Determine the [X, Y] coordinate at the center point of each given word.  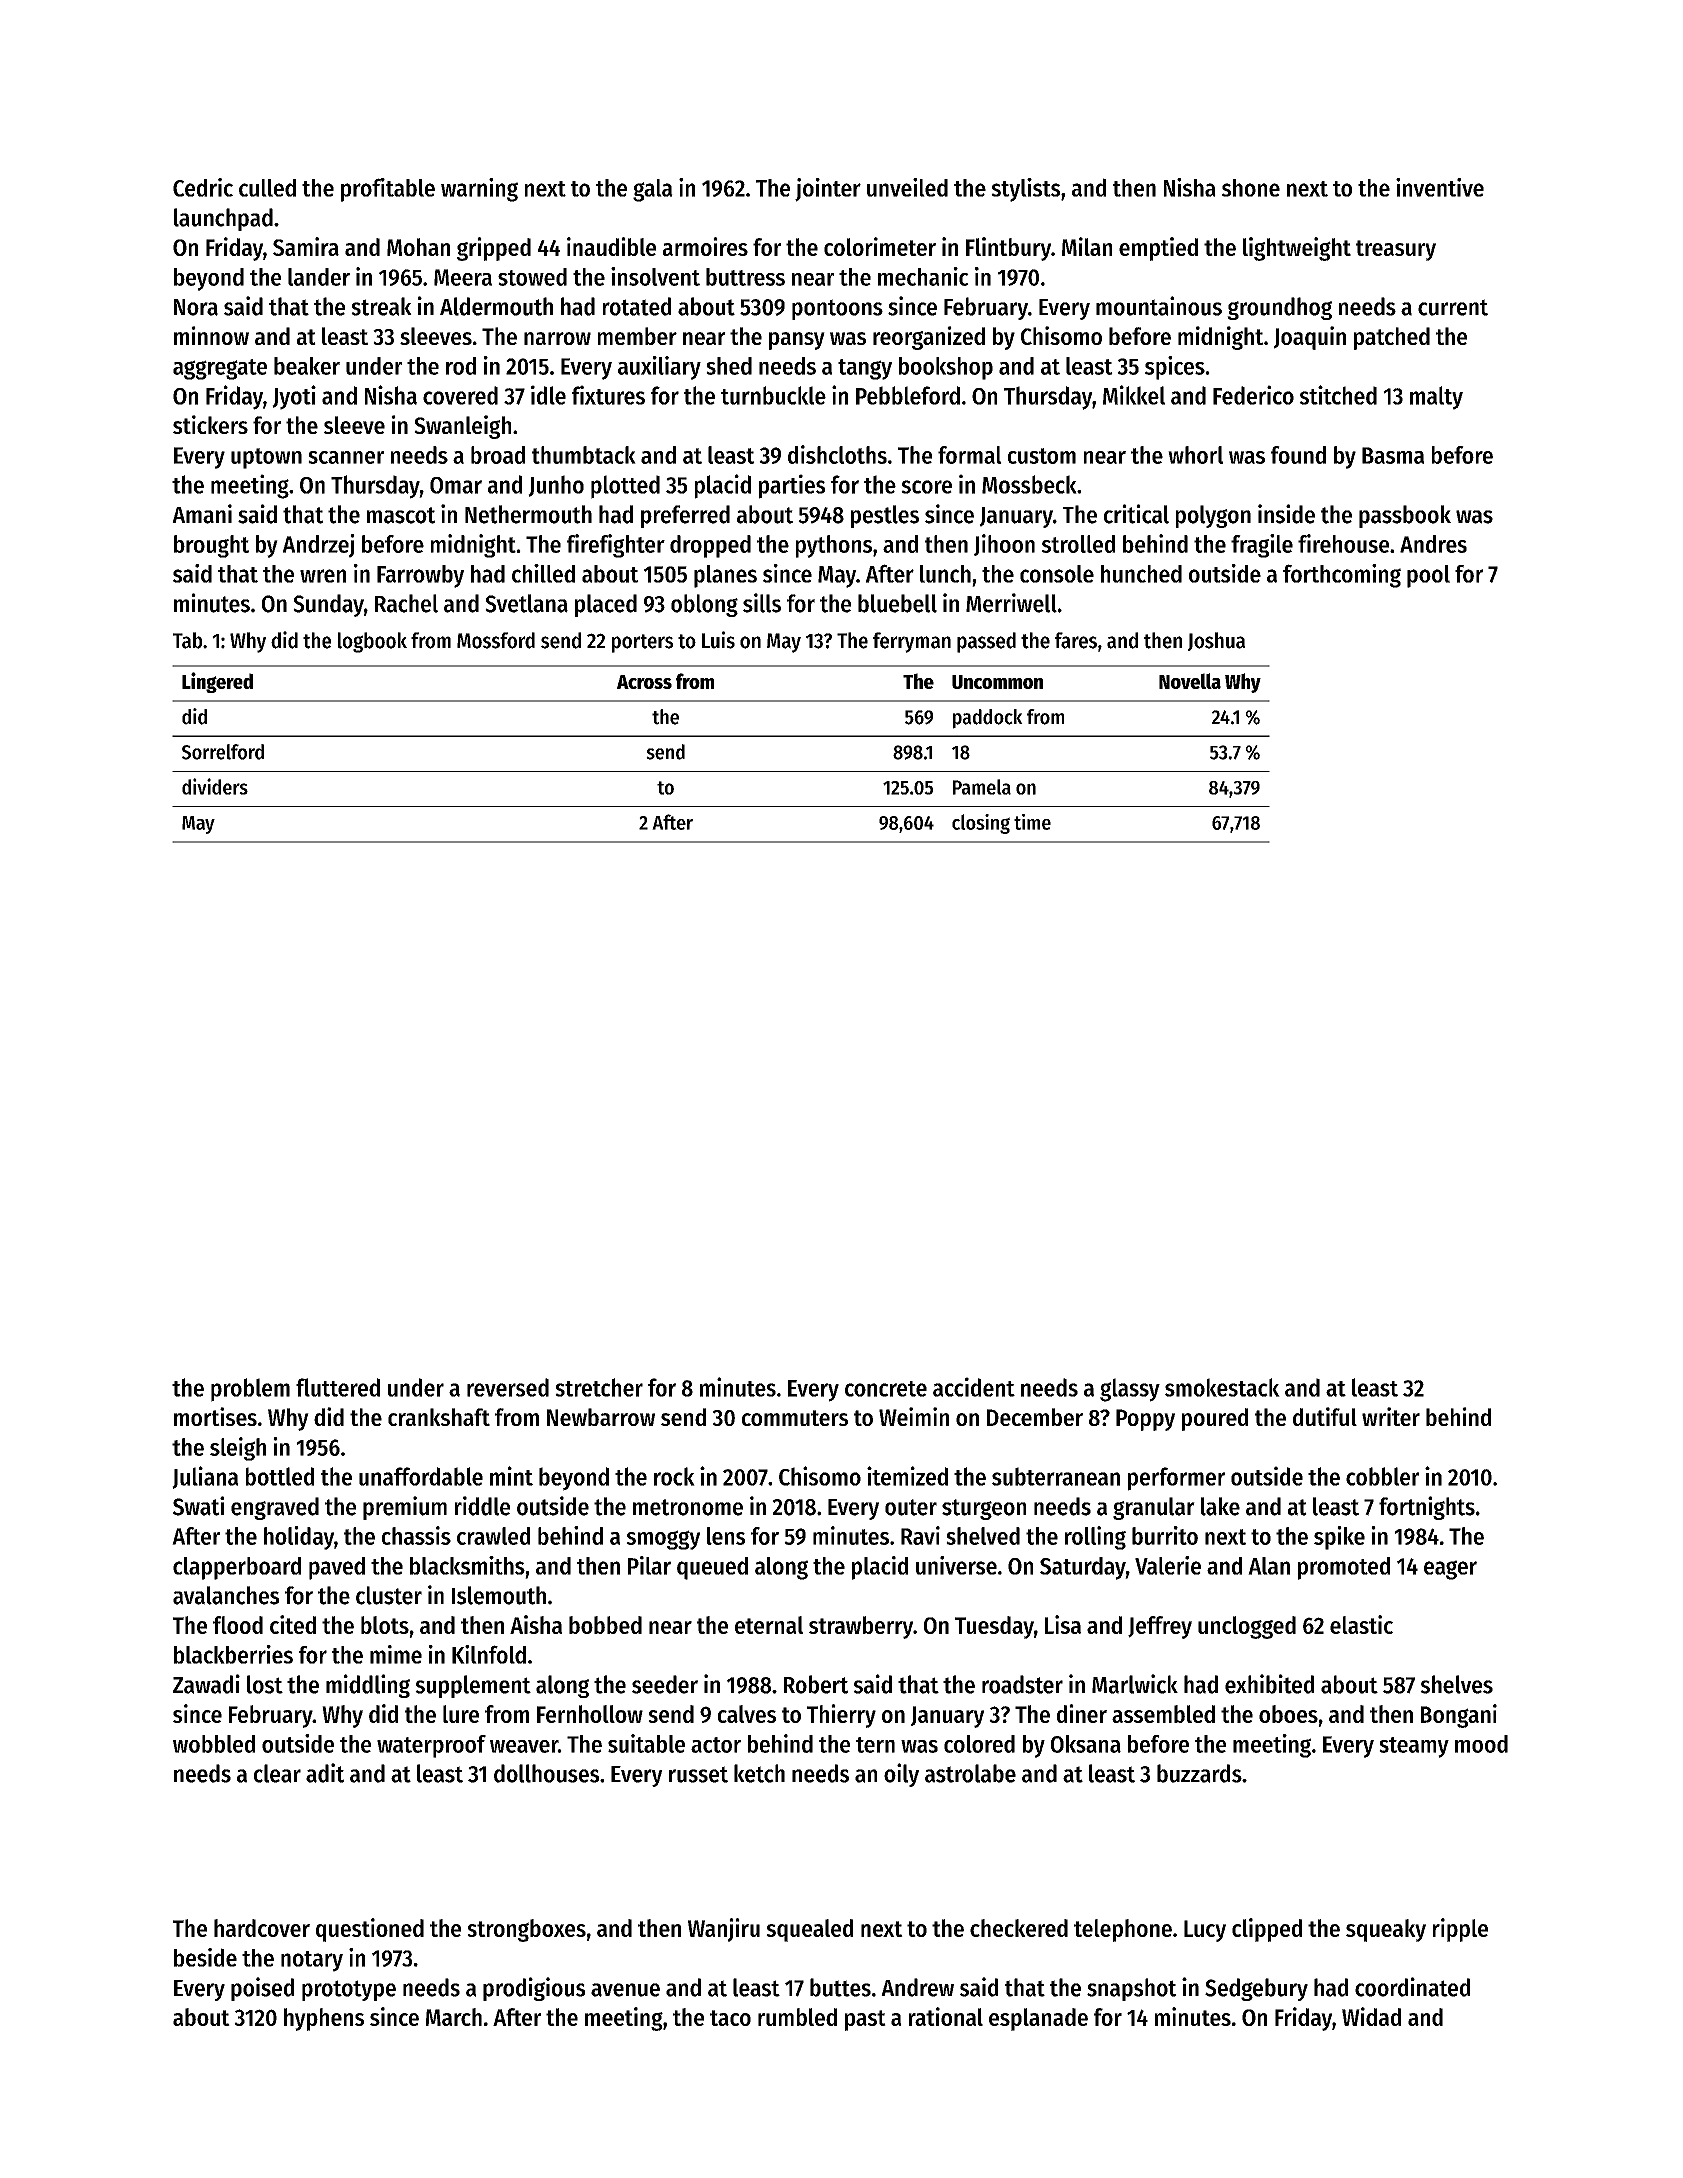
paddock [988, 719]
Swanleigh [462, 427]
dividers [215, 786]
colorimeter [880, 246]
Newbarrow [601, 1417]
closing [981, 824]
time [1032, 822]
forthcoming [1342, 576]
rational [946, 2016]
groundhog [1279, 308]
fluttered [338, 1387]
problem [250, 1390]
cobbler [1382, 1476]
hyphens [324, 2019]
